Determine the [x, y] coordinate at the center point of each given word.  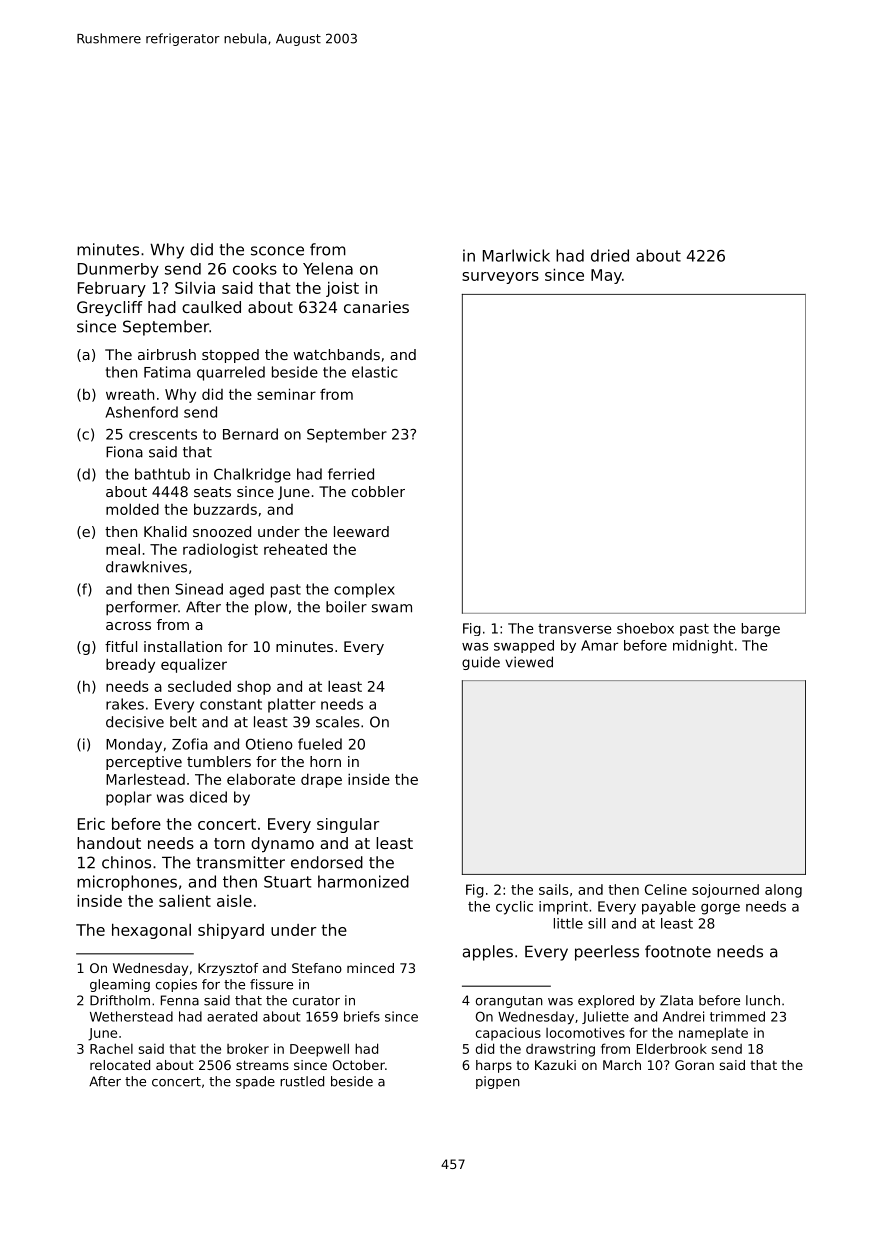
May [606, 276]
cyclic [514, 908]
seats [212, 492]
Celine [666, 889]
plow [271, 608]
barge [761, 630]
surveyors [500, 278]
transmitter [241, 862]
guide [481, 663]
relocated [120, 1065]
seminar [286, 394]
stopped [230, 356]
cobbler [378, 491]
